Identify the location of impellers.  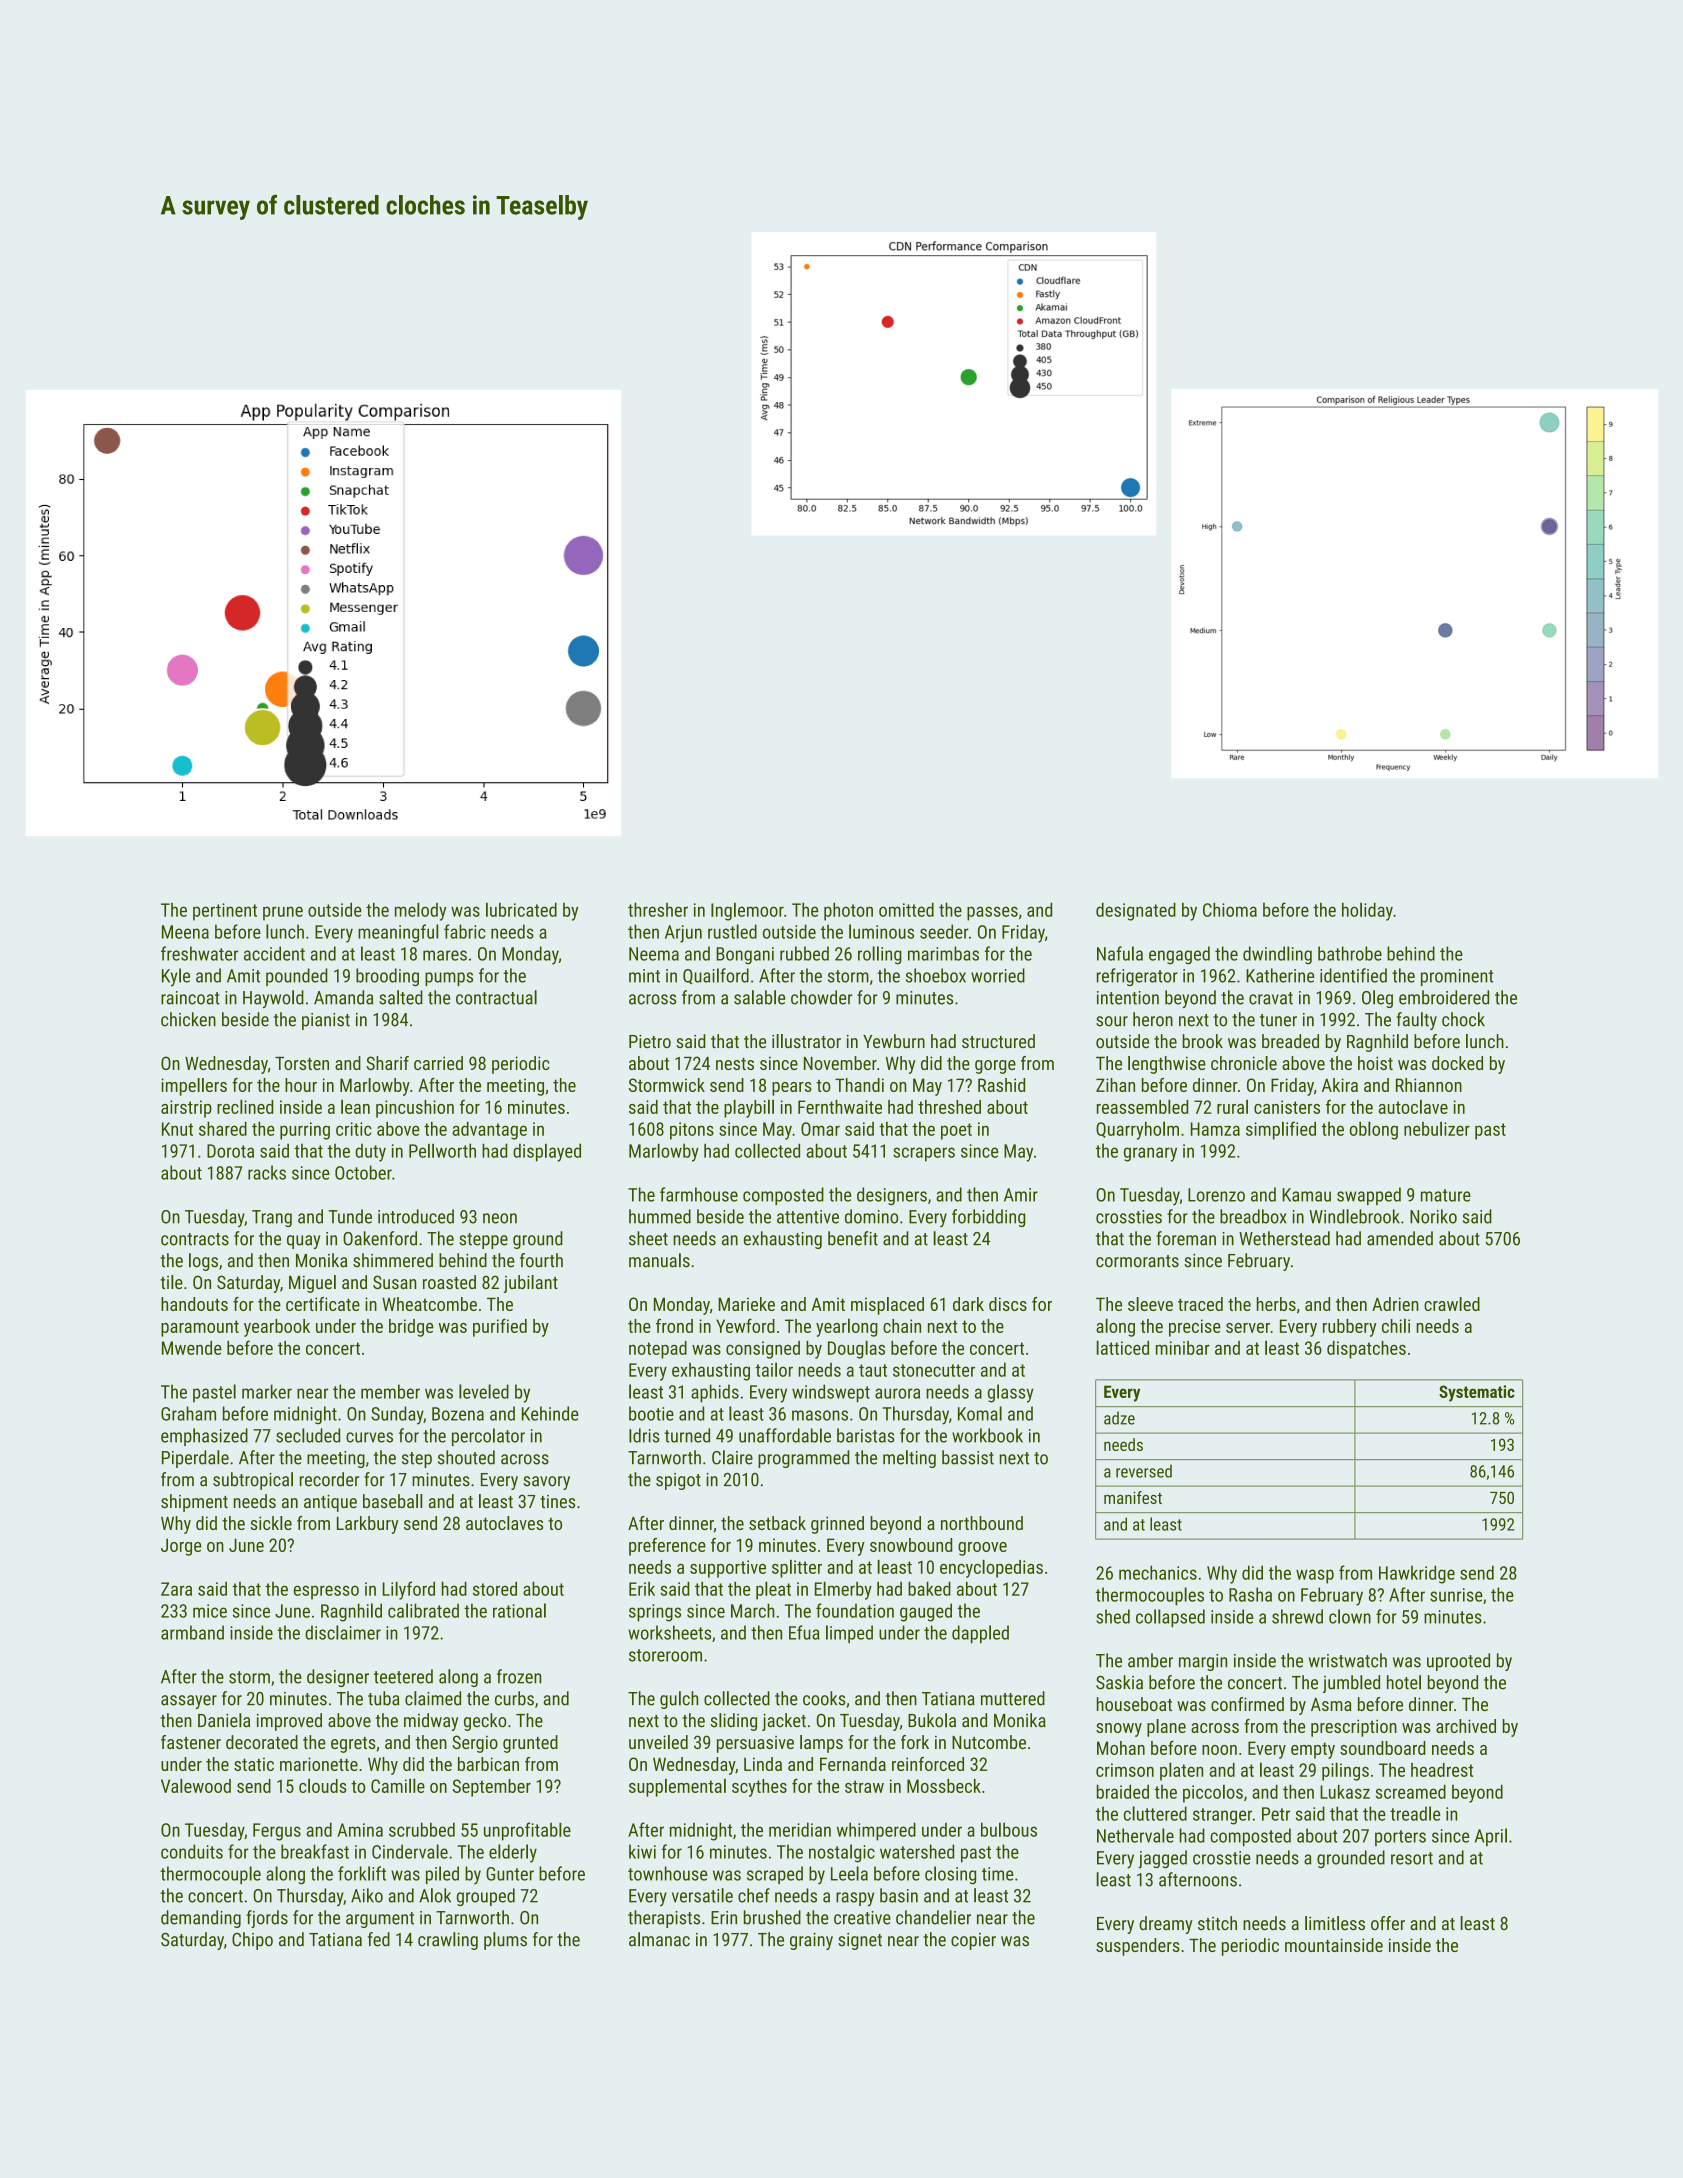
(194, 1087).
